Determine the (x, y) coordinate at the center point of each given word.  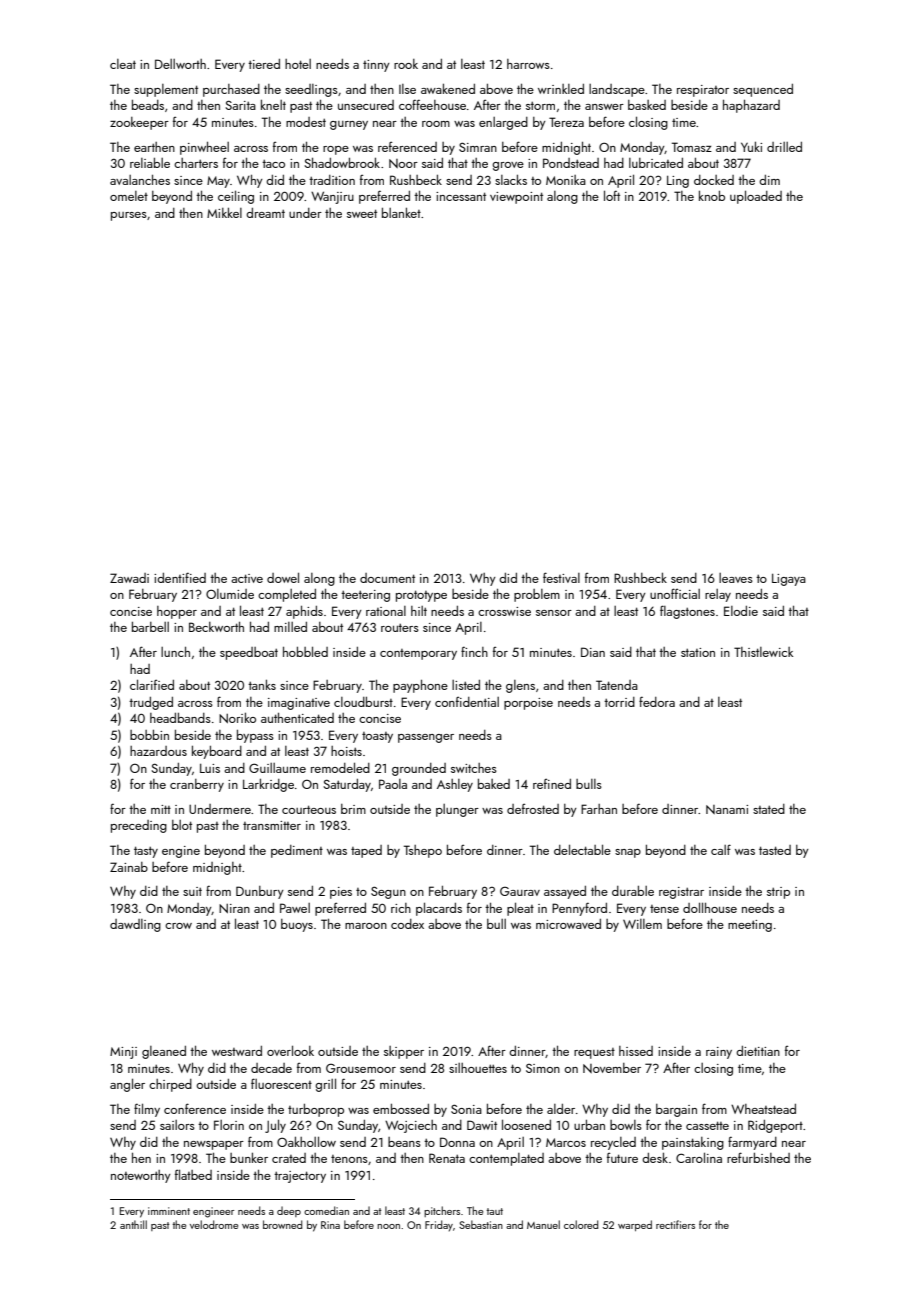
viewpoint (516, 198)
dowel (283, 577)
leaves (736, 578)
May (218, 182)
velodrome (214, 1224)
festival (561, 577)
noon (388, 1226)
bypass (255, 736)
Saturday (347, 785)
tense (664, 909)
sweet (362, 213)
